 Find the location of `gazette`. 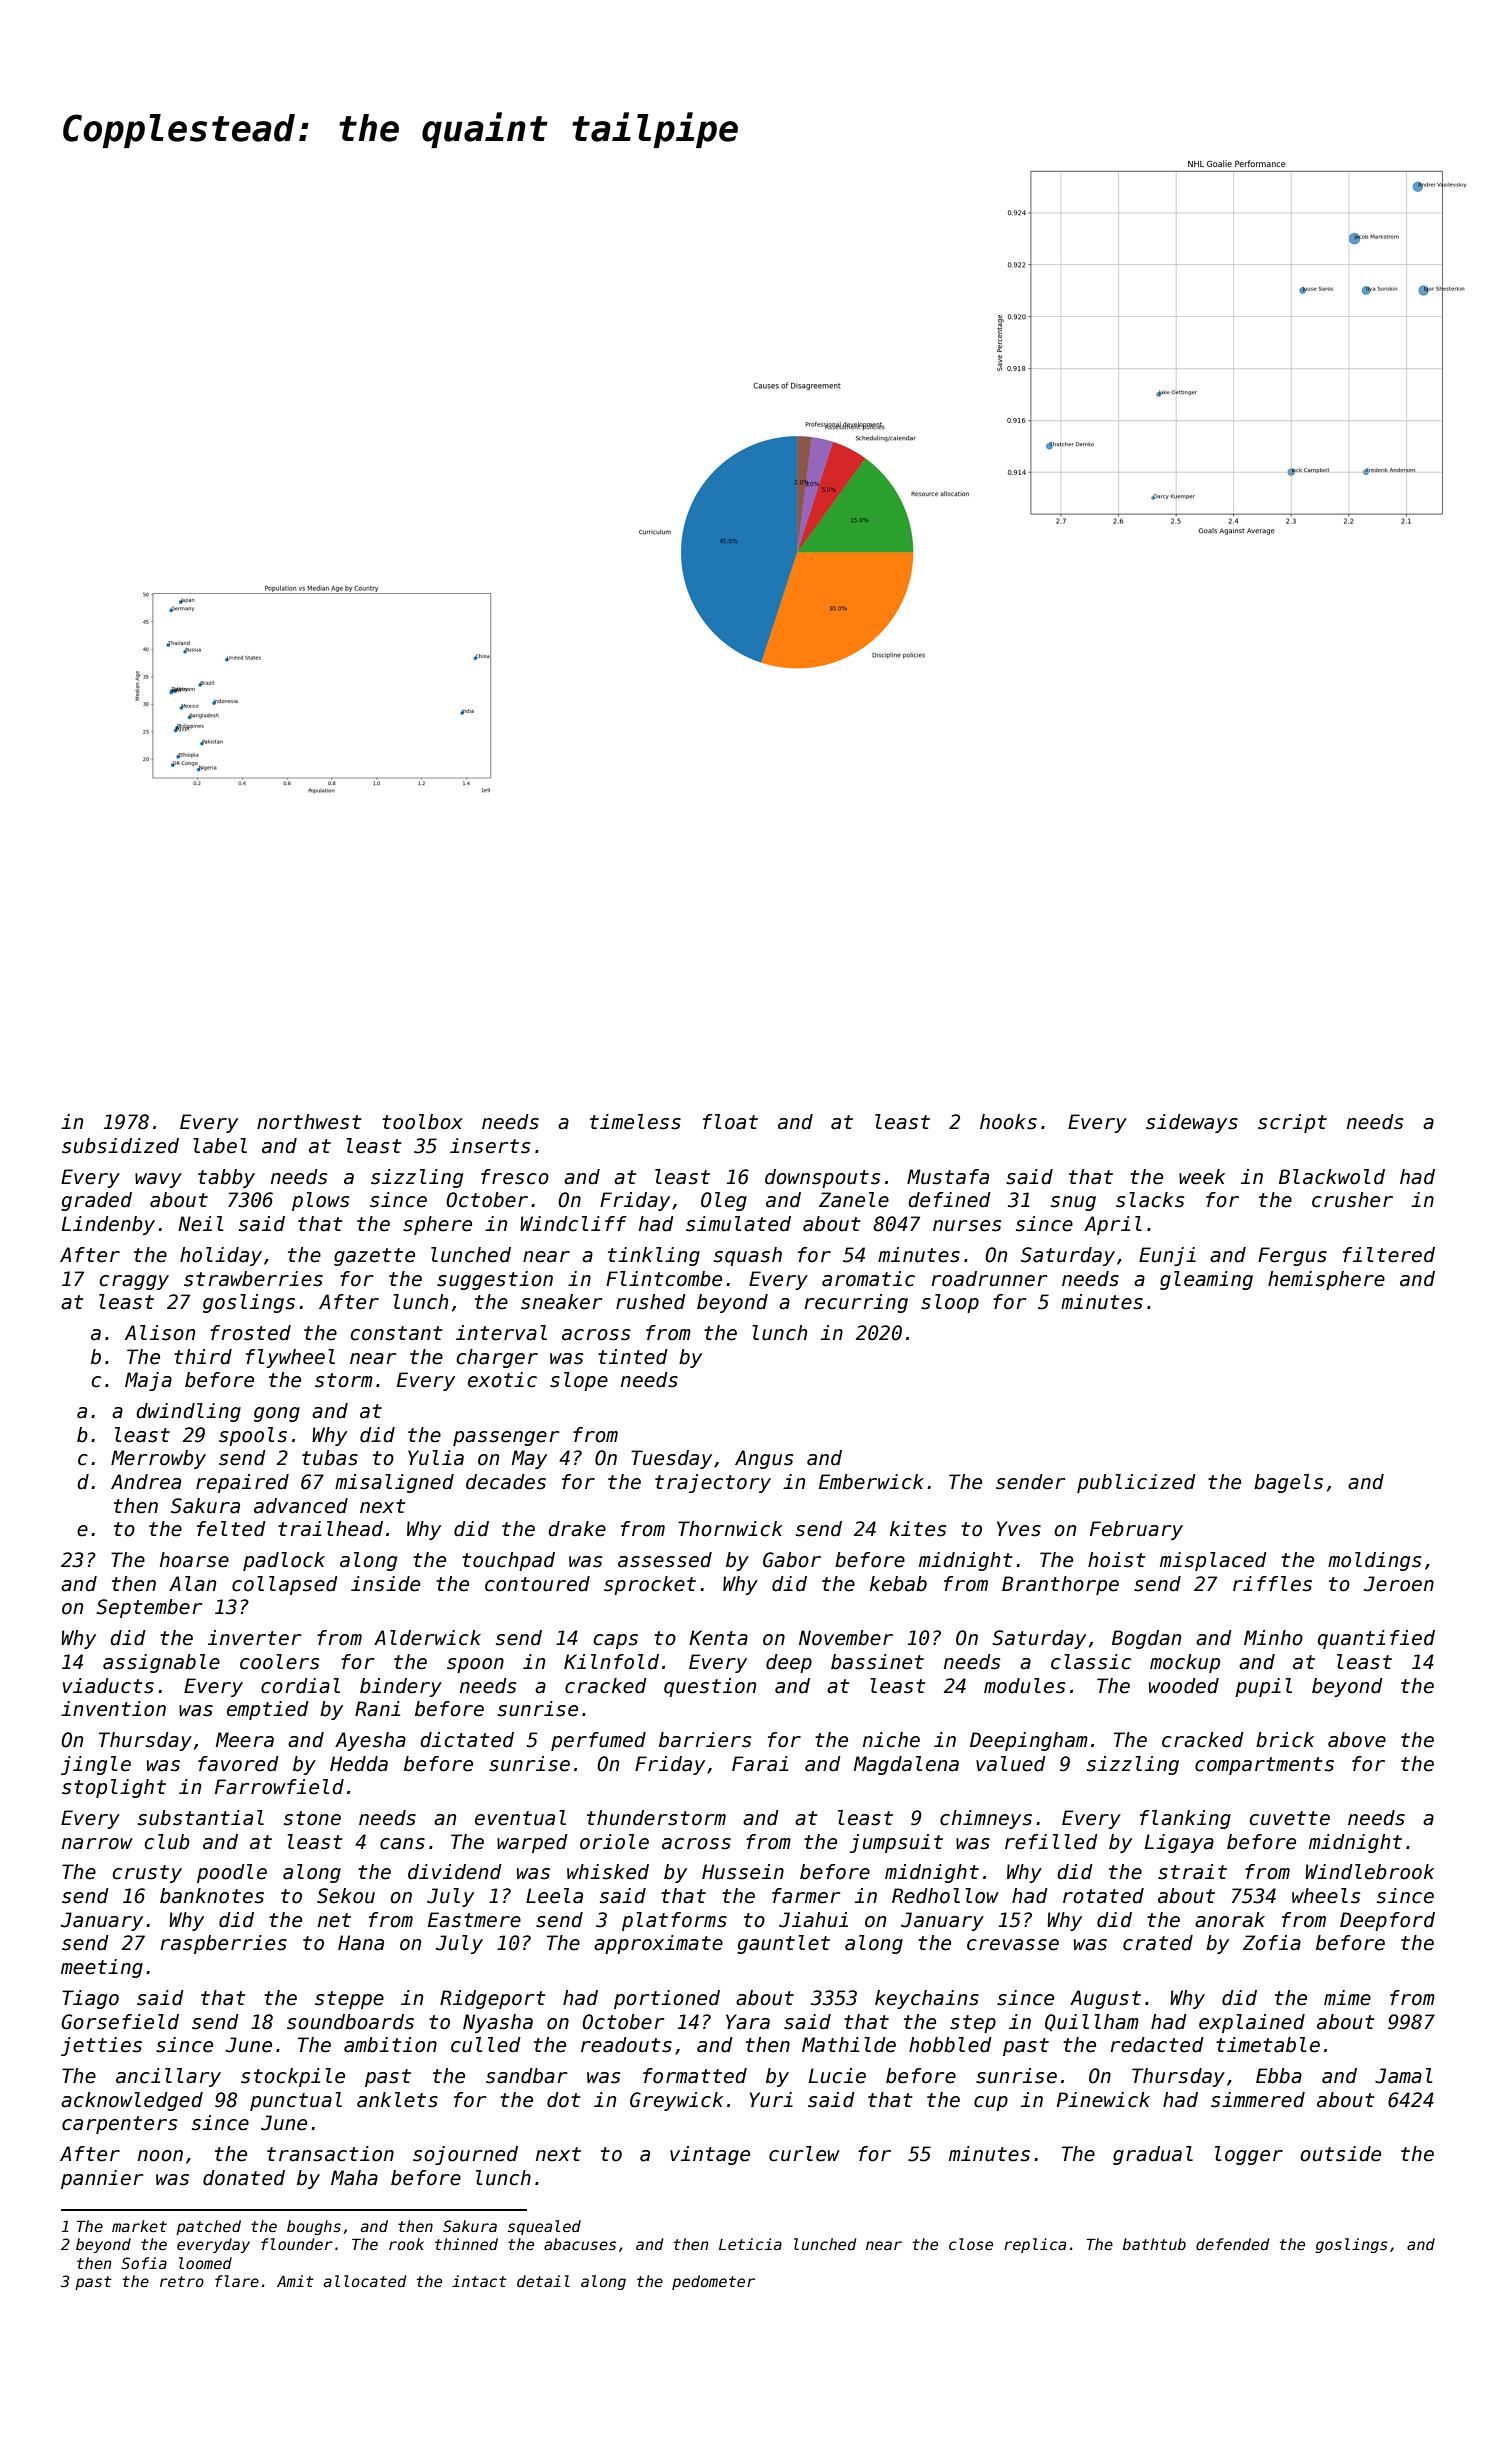

gazette is located at coordinates (374, 1257).
